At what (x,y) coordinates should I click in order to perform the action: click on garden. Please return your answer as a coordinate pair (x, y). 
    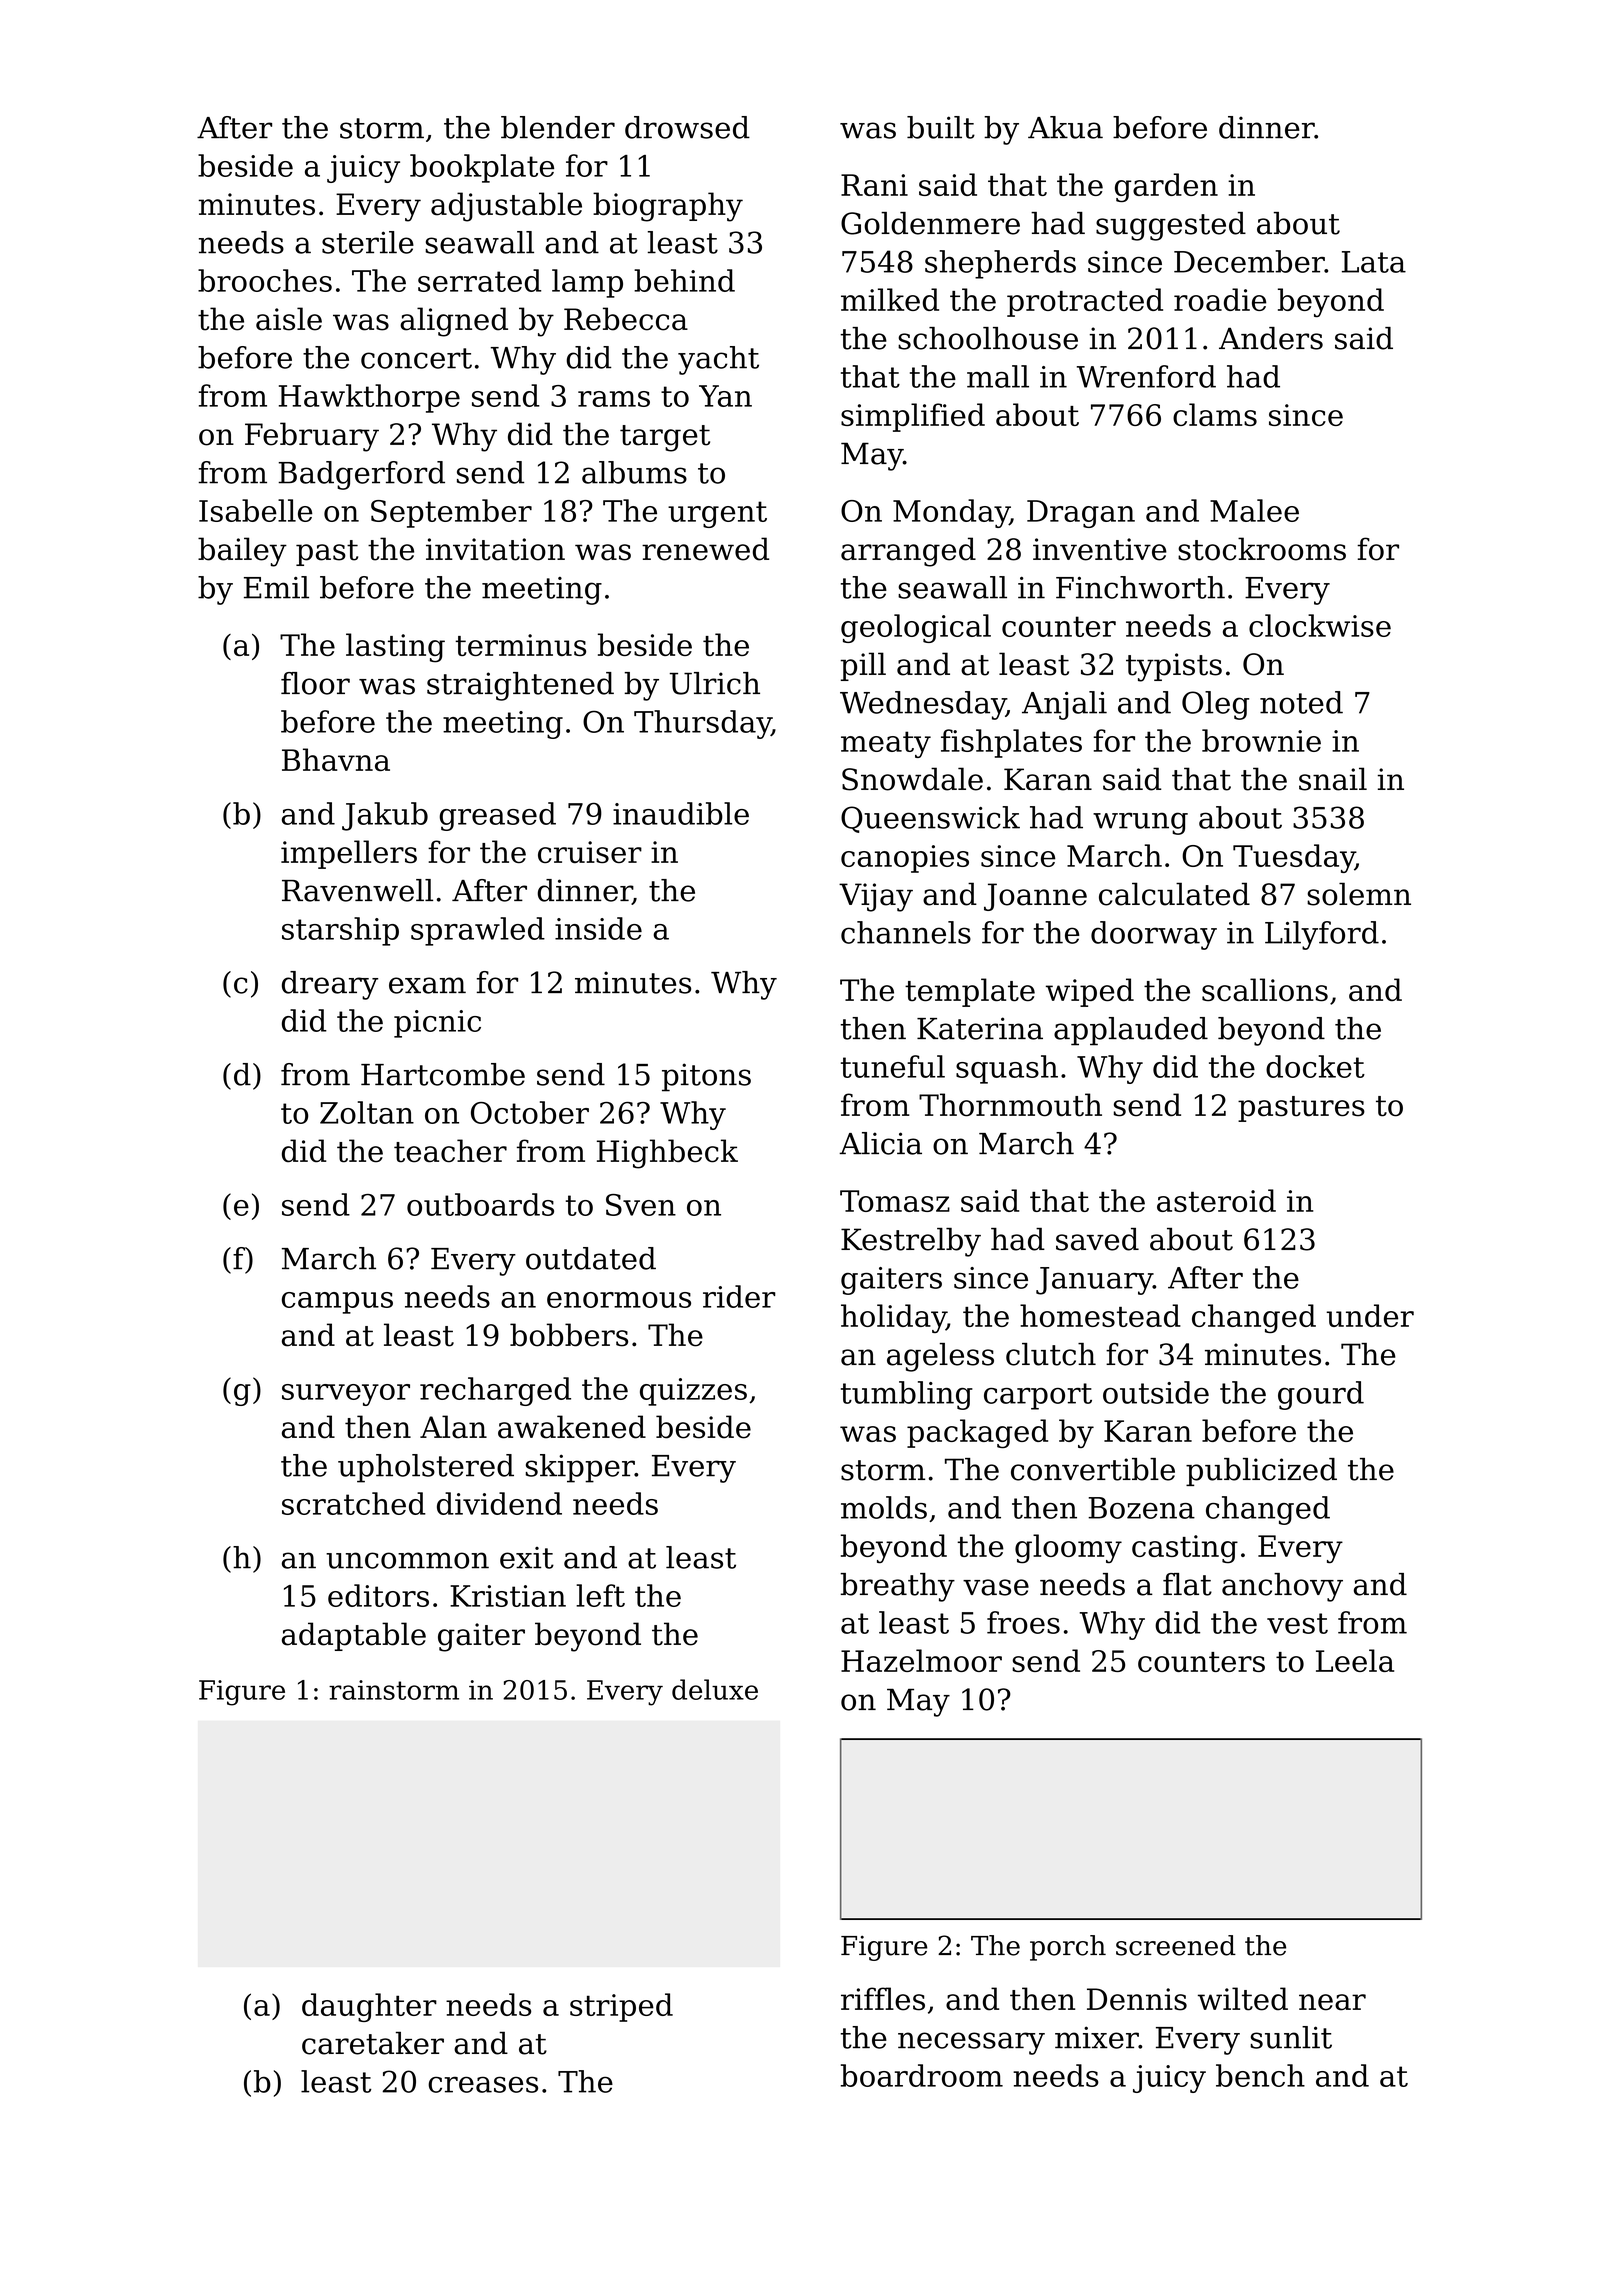
    Looking at the image, I should click on (1166, 187).
